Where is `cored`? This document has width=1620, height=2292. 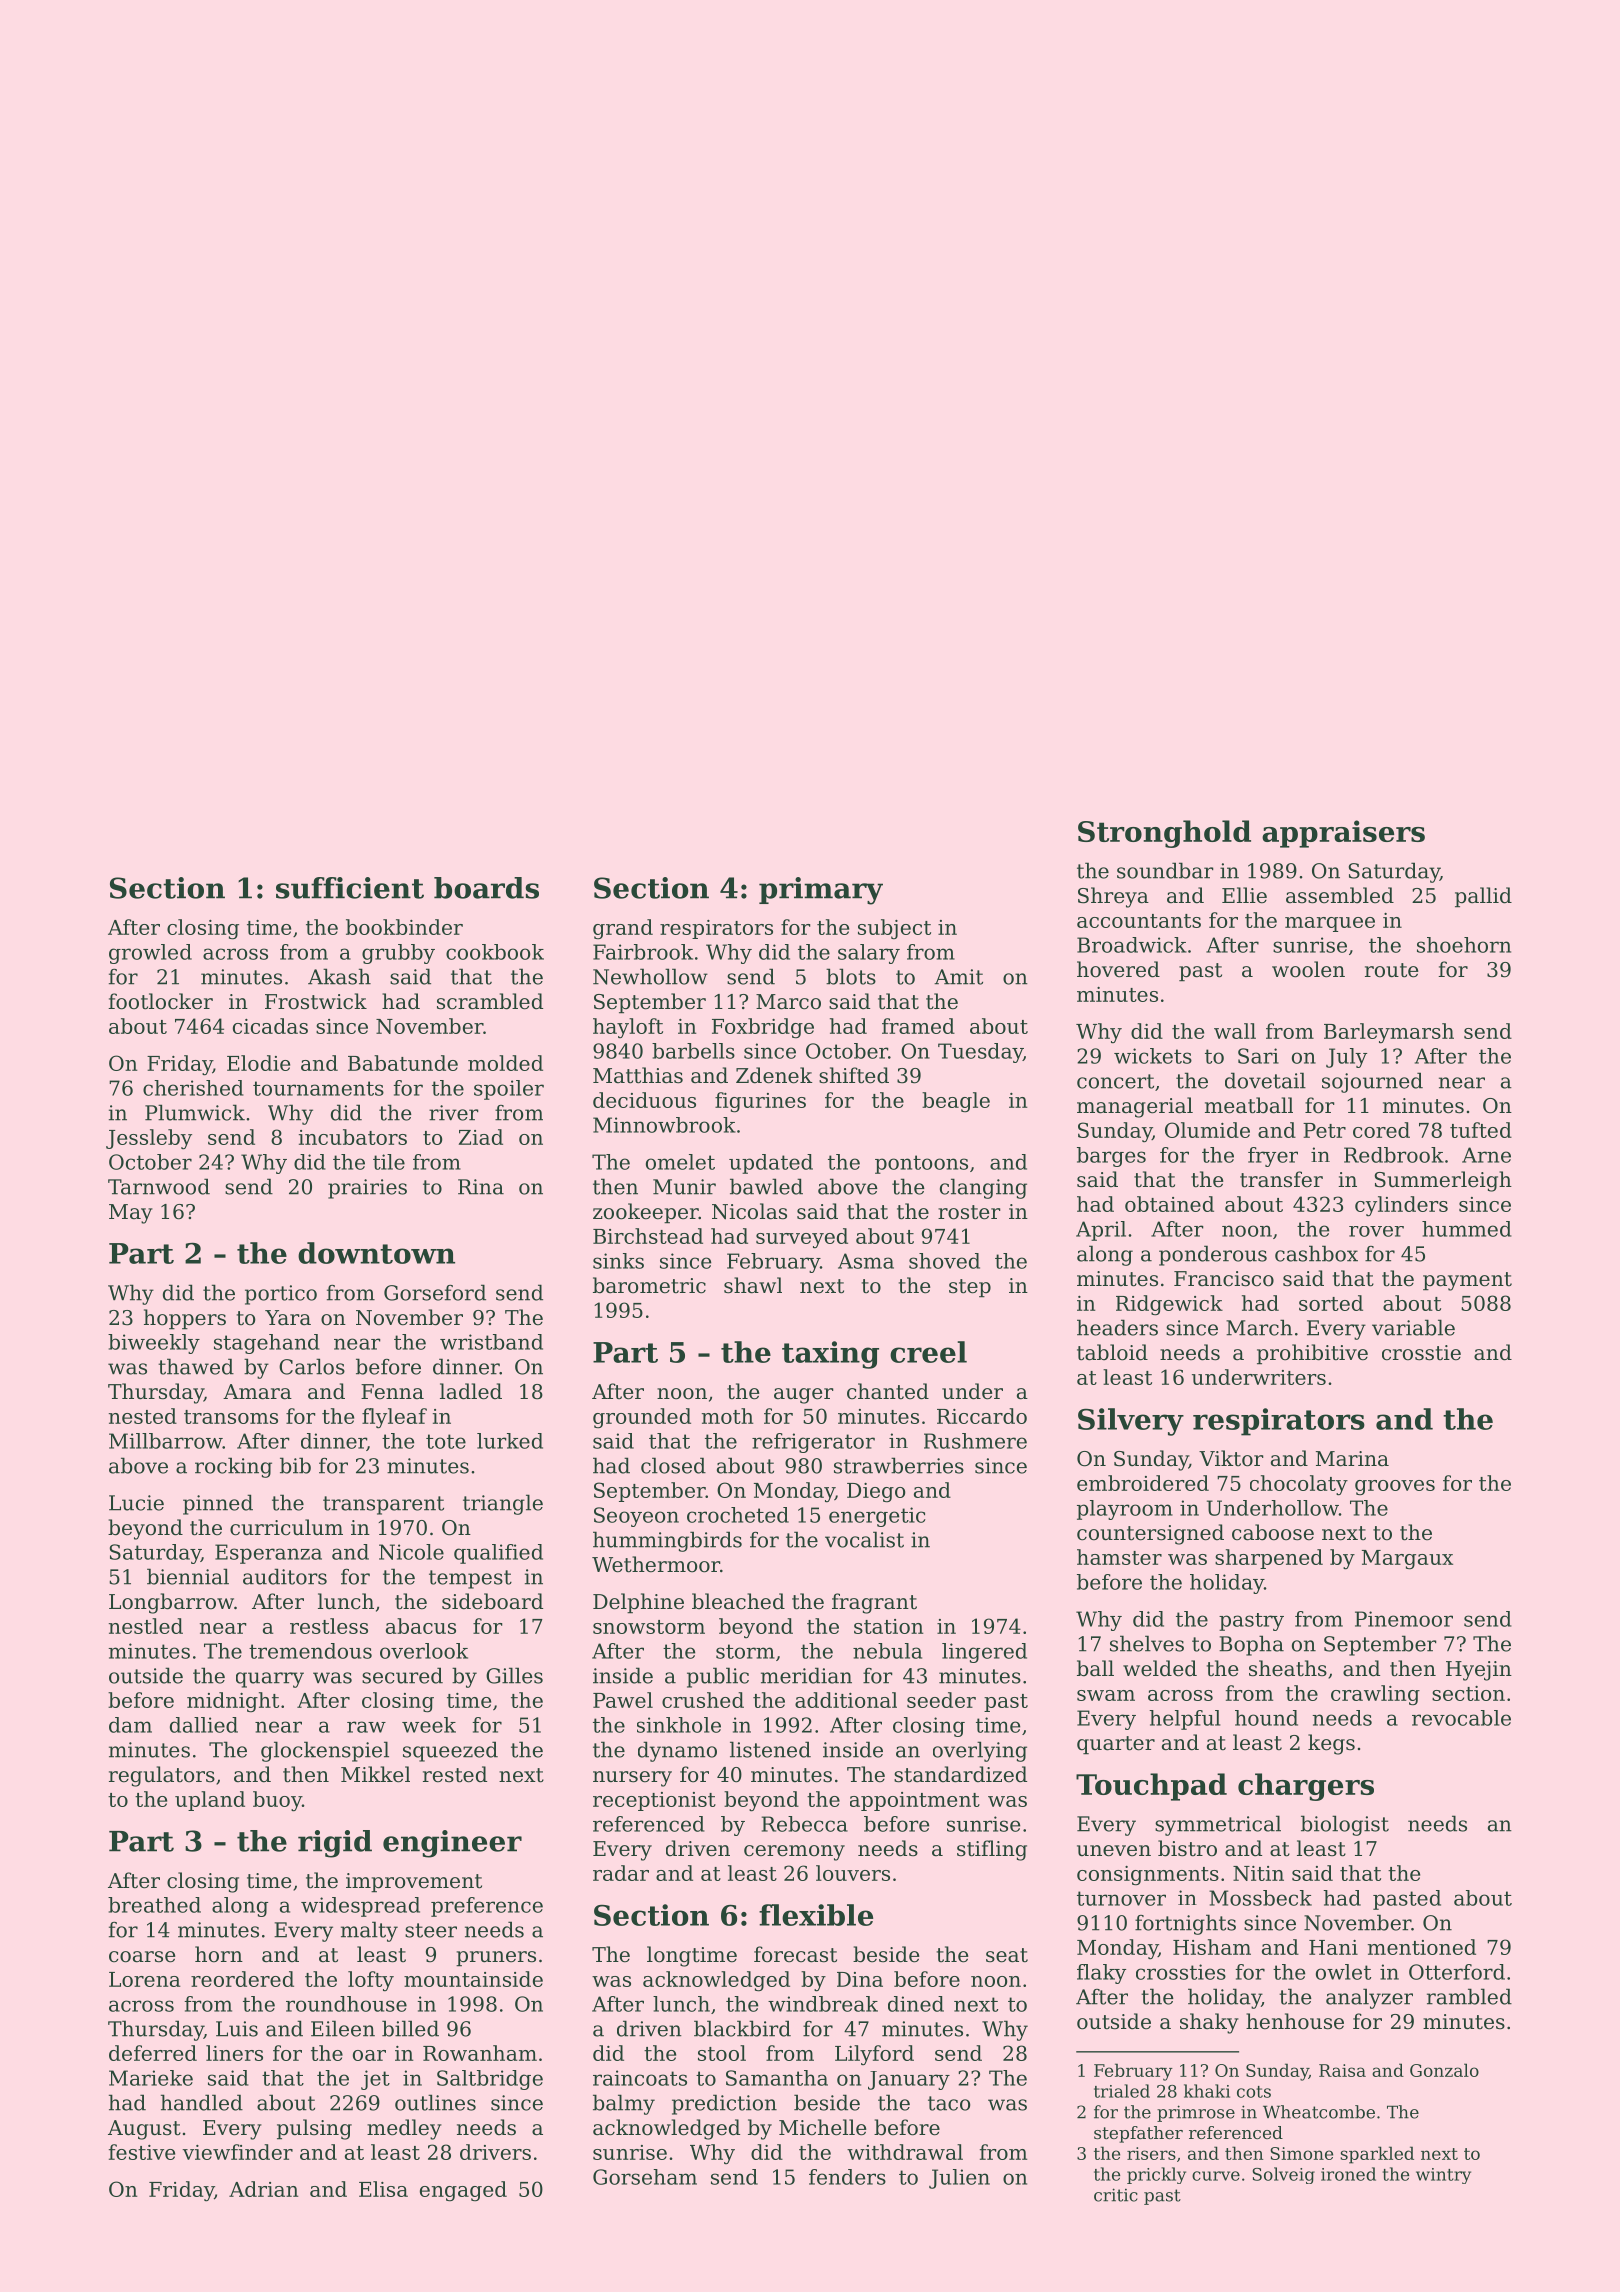
cored is located at coordinates (1381, 1130).
